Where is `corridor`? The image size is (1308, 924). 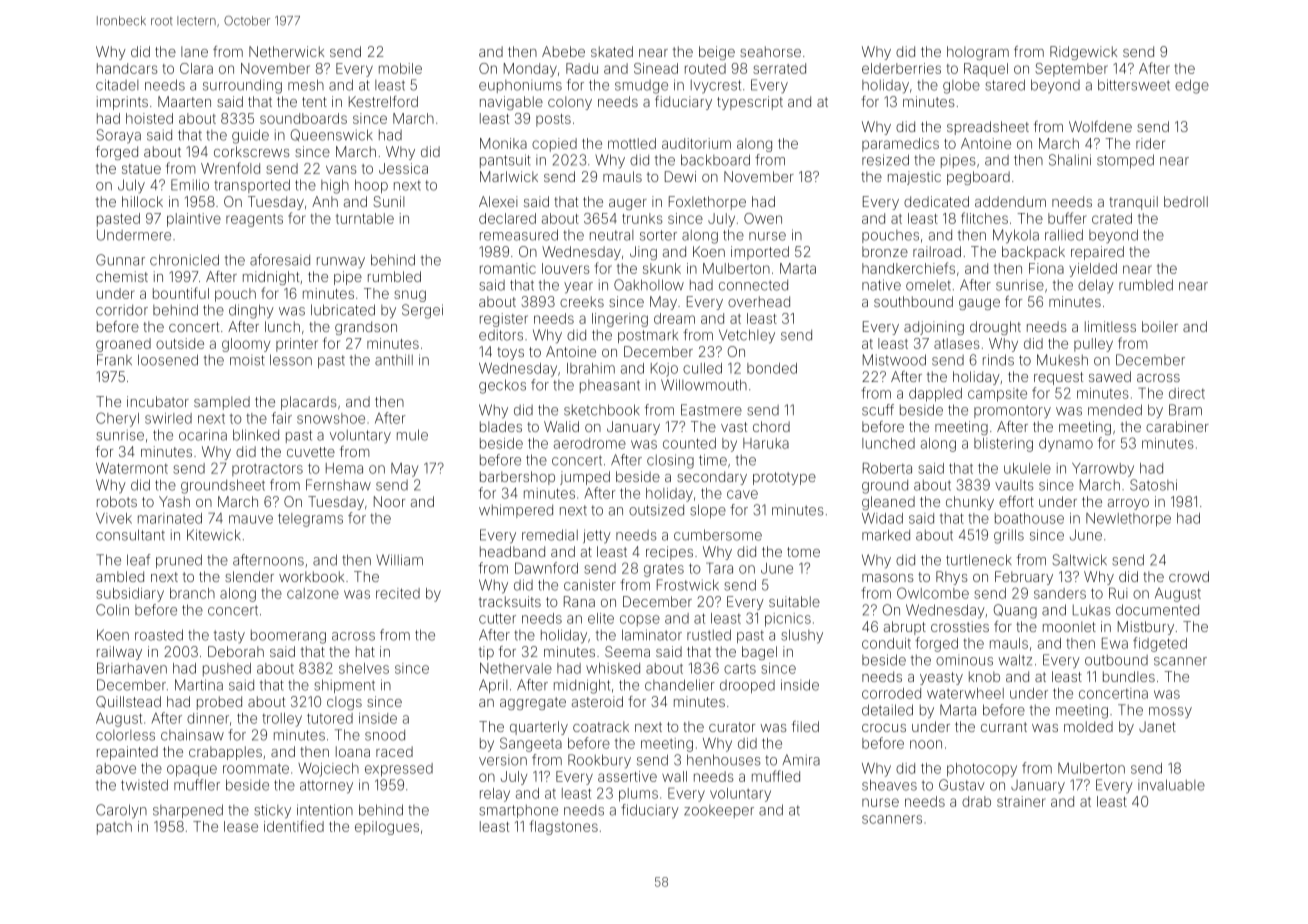 corridor is located at coordinates (122, 310).
